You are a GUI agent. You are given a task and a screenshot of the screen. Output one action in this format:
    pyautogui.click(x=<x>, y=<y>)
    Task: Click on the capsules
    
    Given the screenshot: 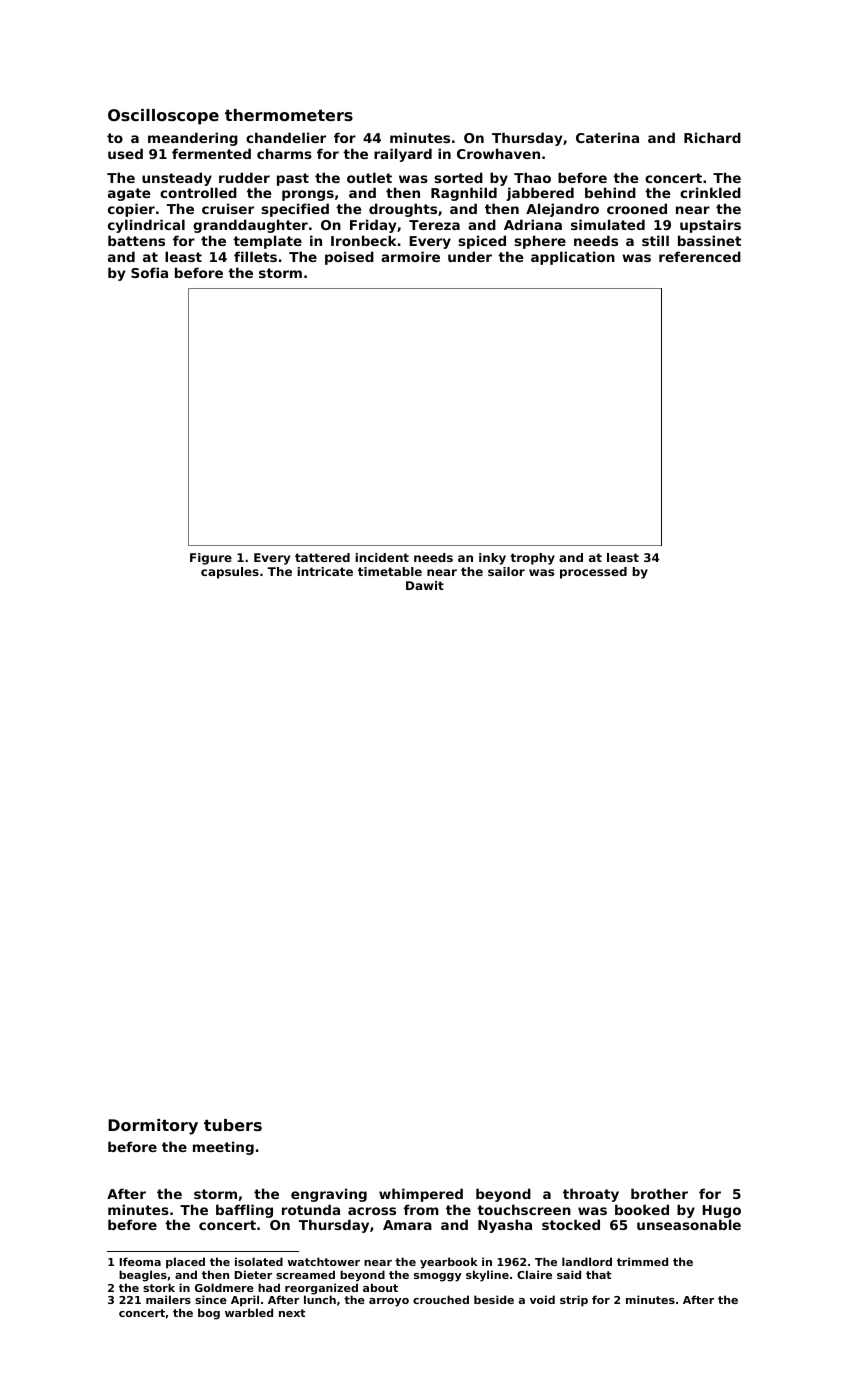 What is the action you would take?
    pyautogui.click(x=230, y=573)
